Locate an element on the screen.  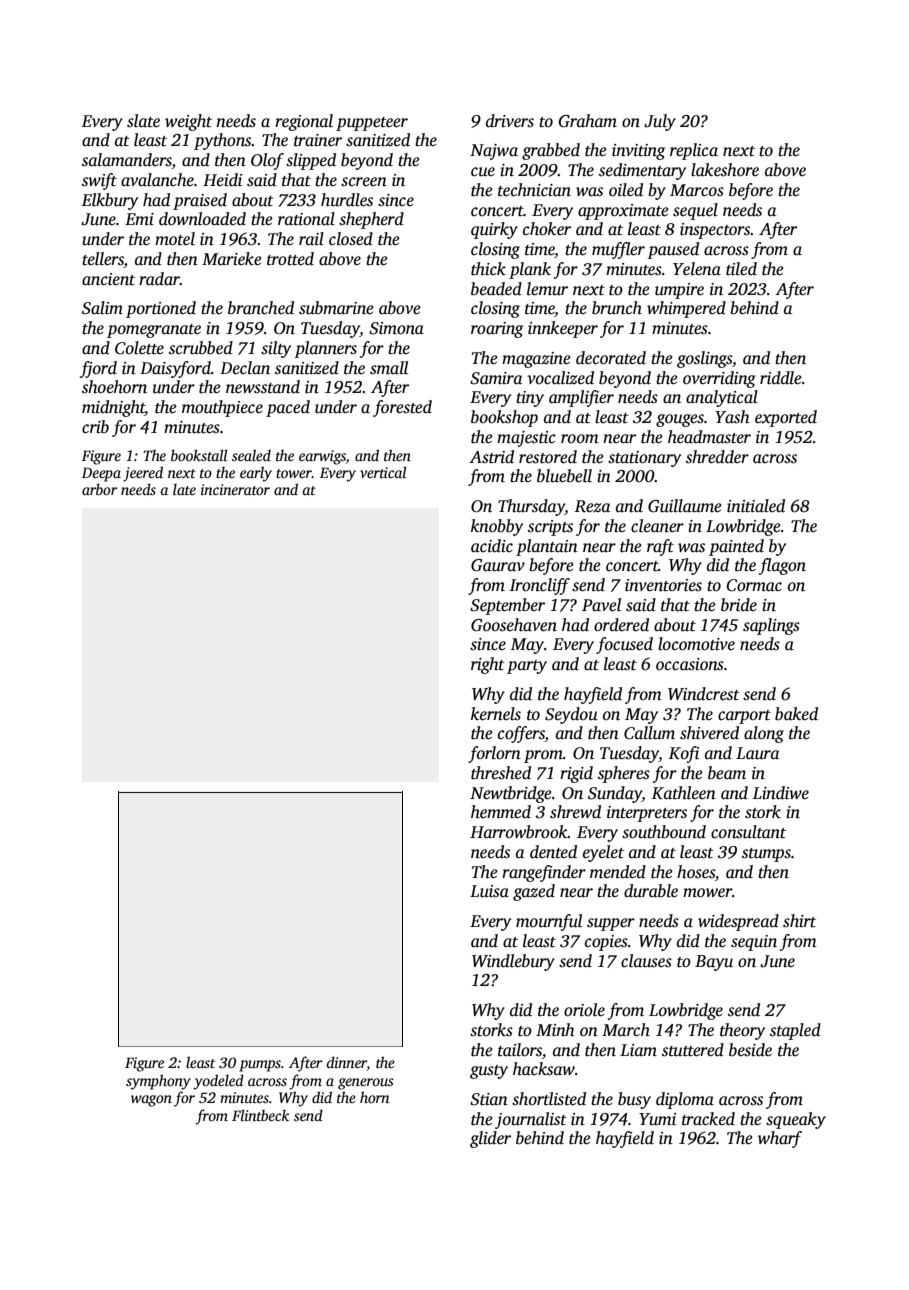
crib is located at coordinates (95, 427).
